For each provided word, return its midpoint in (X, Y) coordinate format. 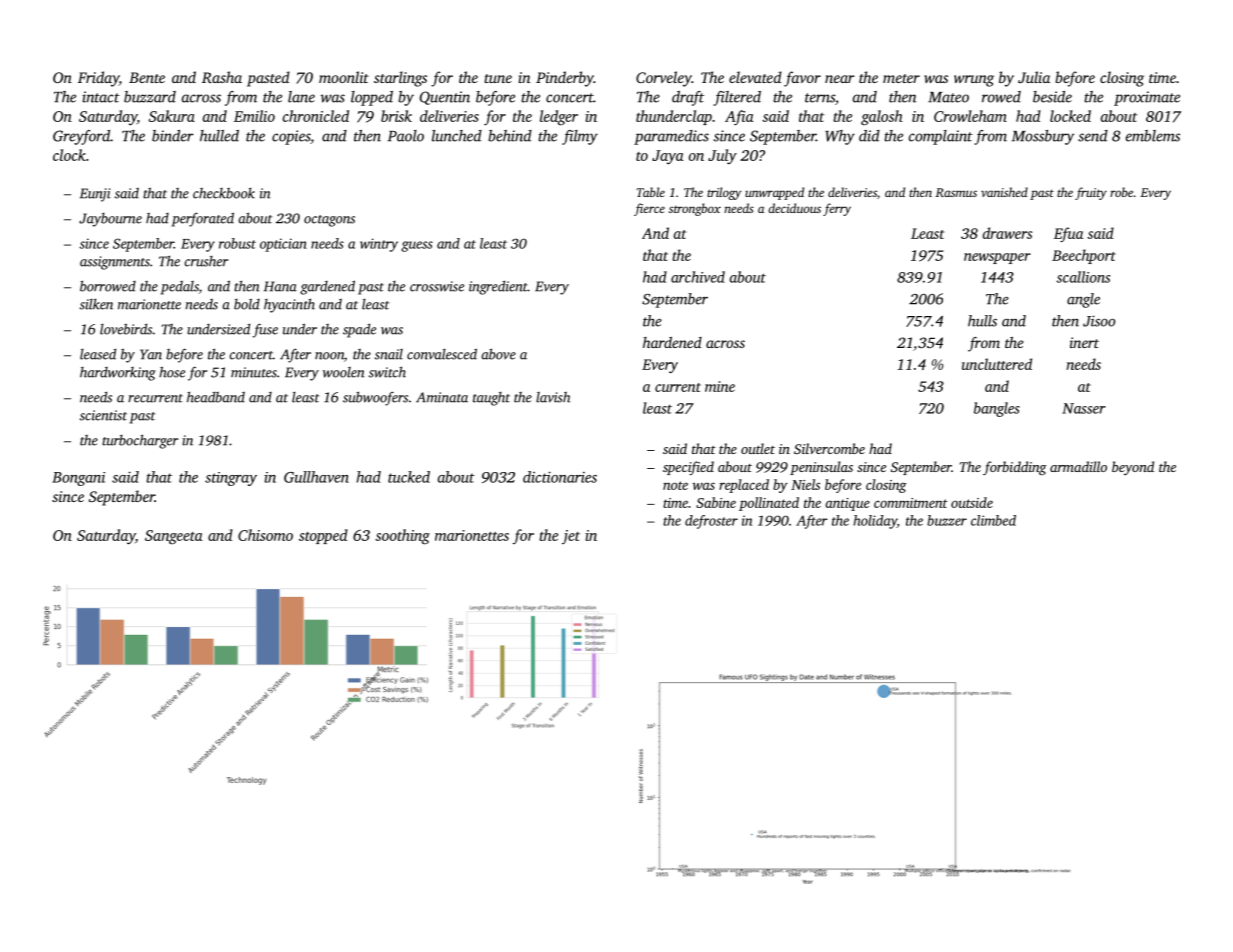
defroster (711, 522)
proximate (1147, 98)
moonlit (344, 77)
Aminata (442, 397)
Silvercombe (829, 448)
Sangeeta (174, 537)
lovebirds (126, 329)
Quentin (445, 98)
